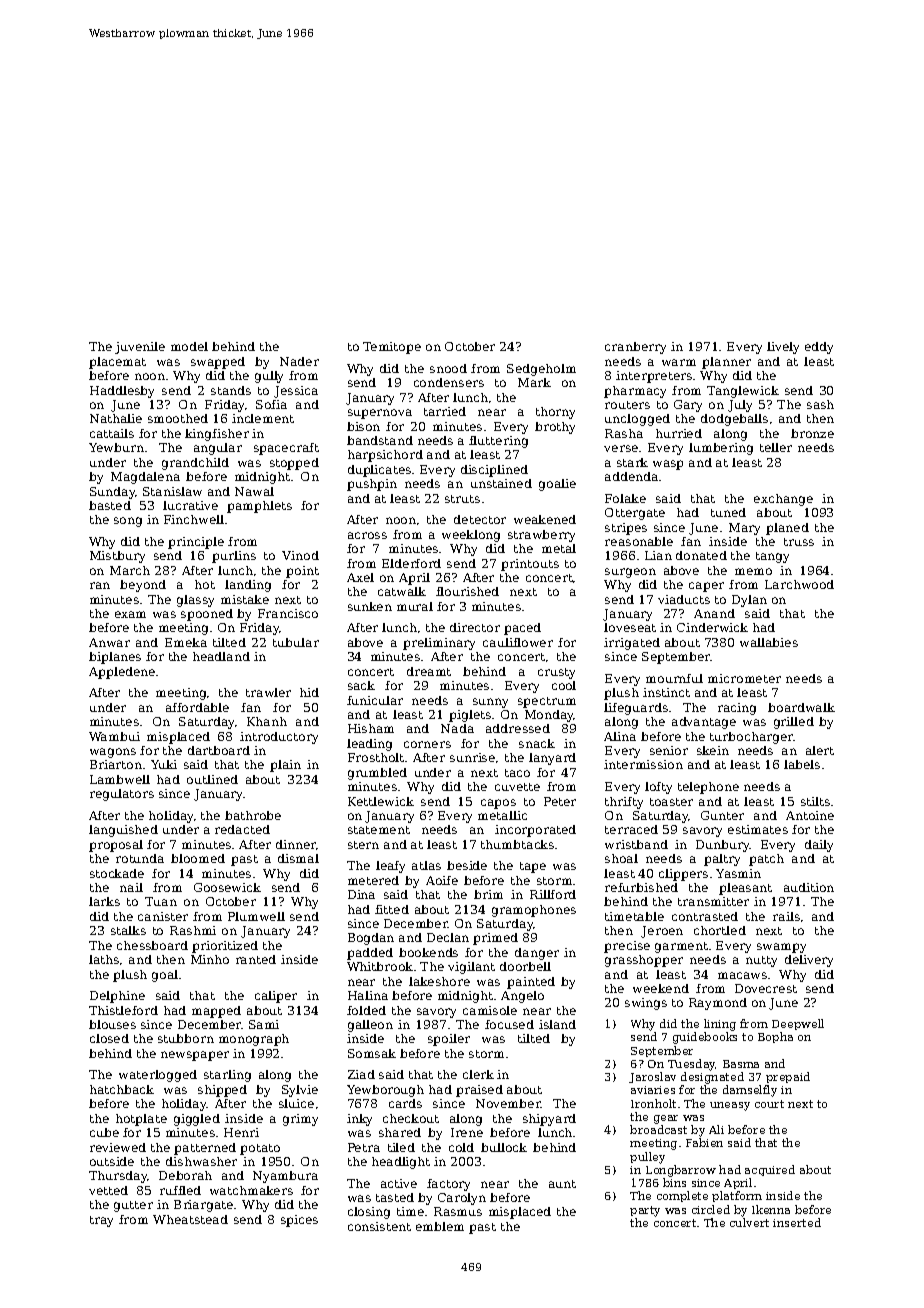 Image resolution: width=924 pixels, height=1308 pixels. I want to click on newspaper, so click(195, 1056).
